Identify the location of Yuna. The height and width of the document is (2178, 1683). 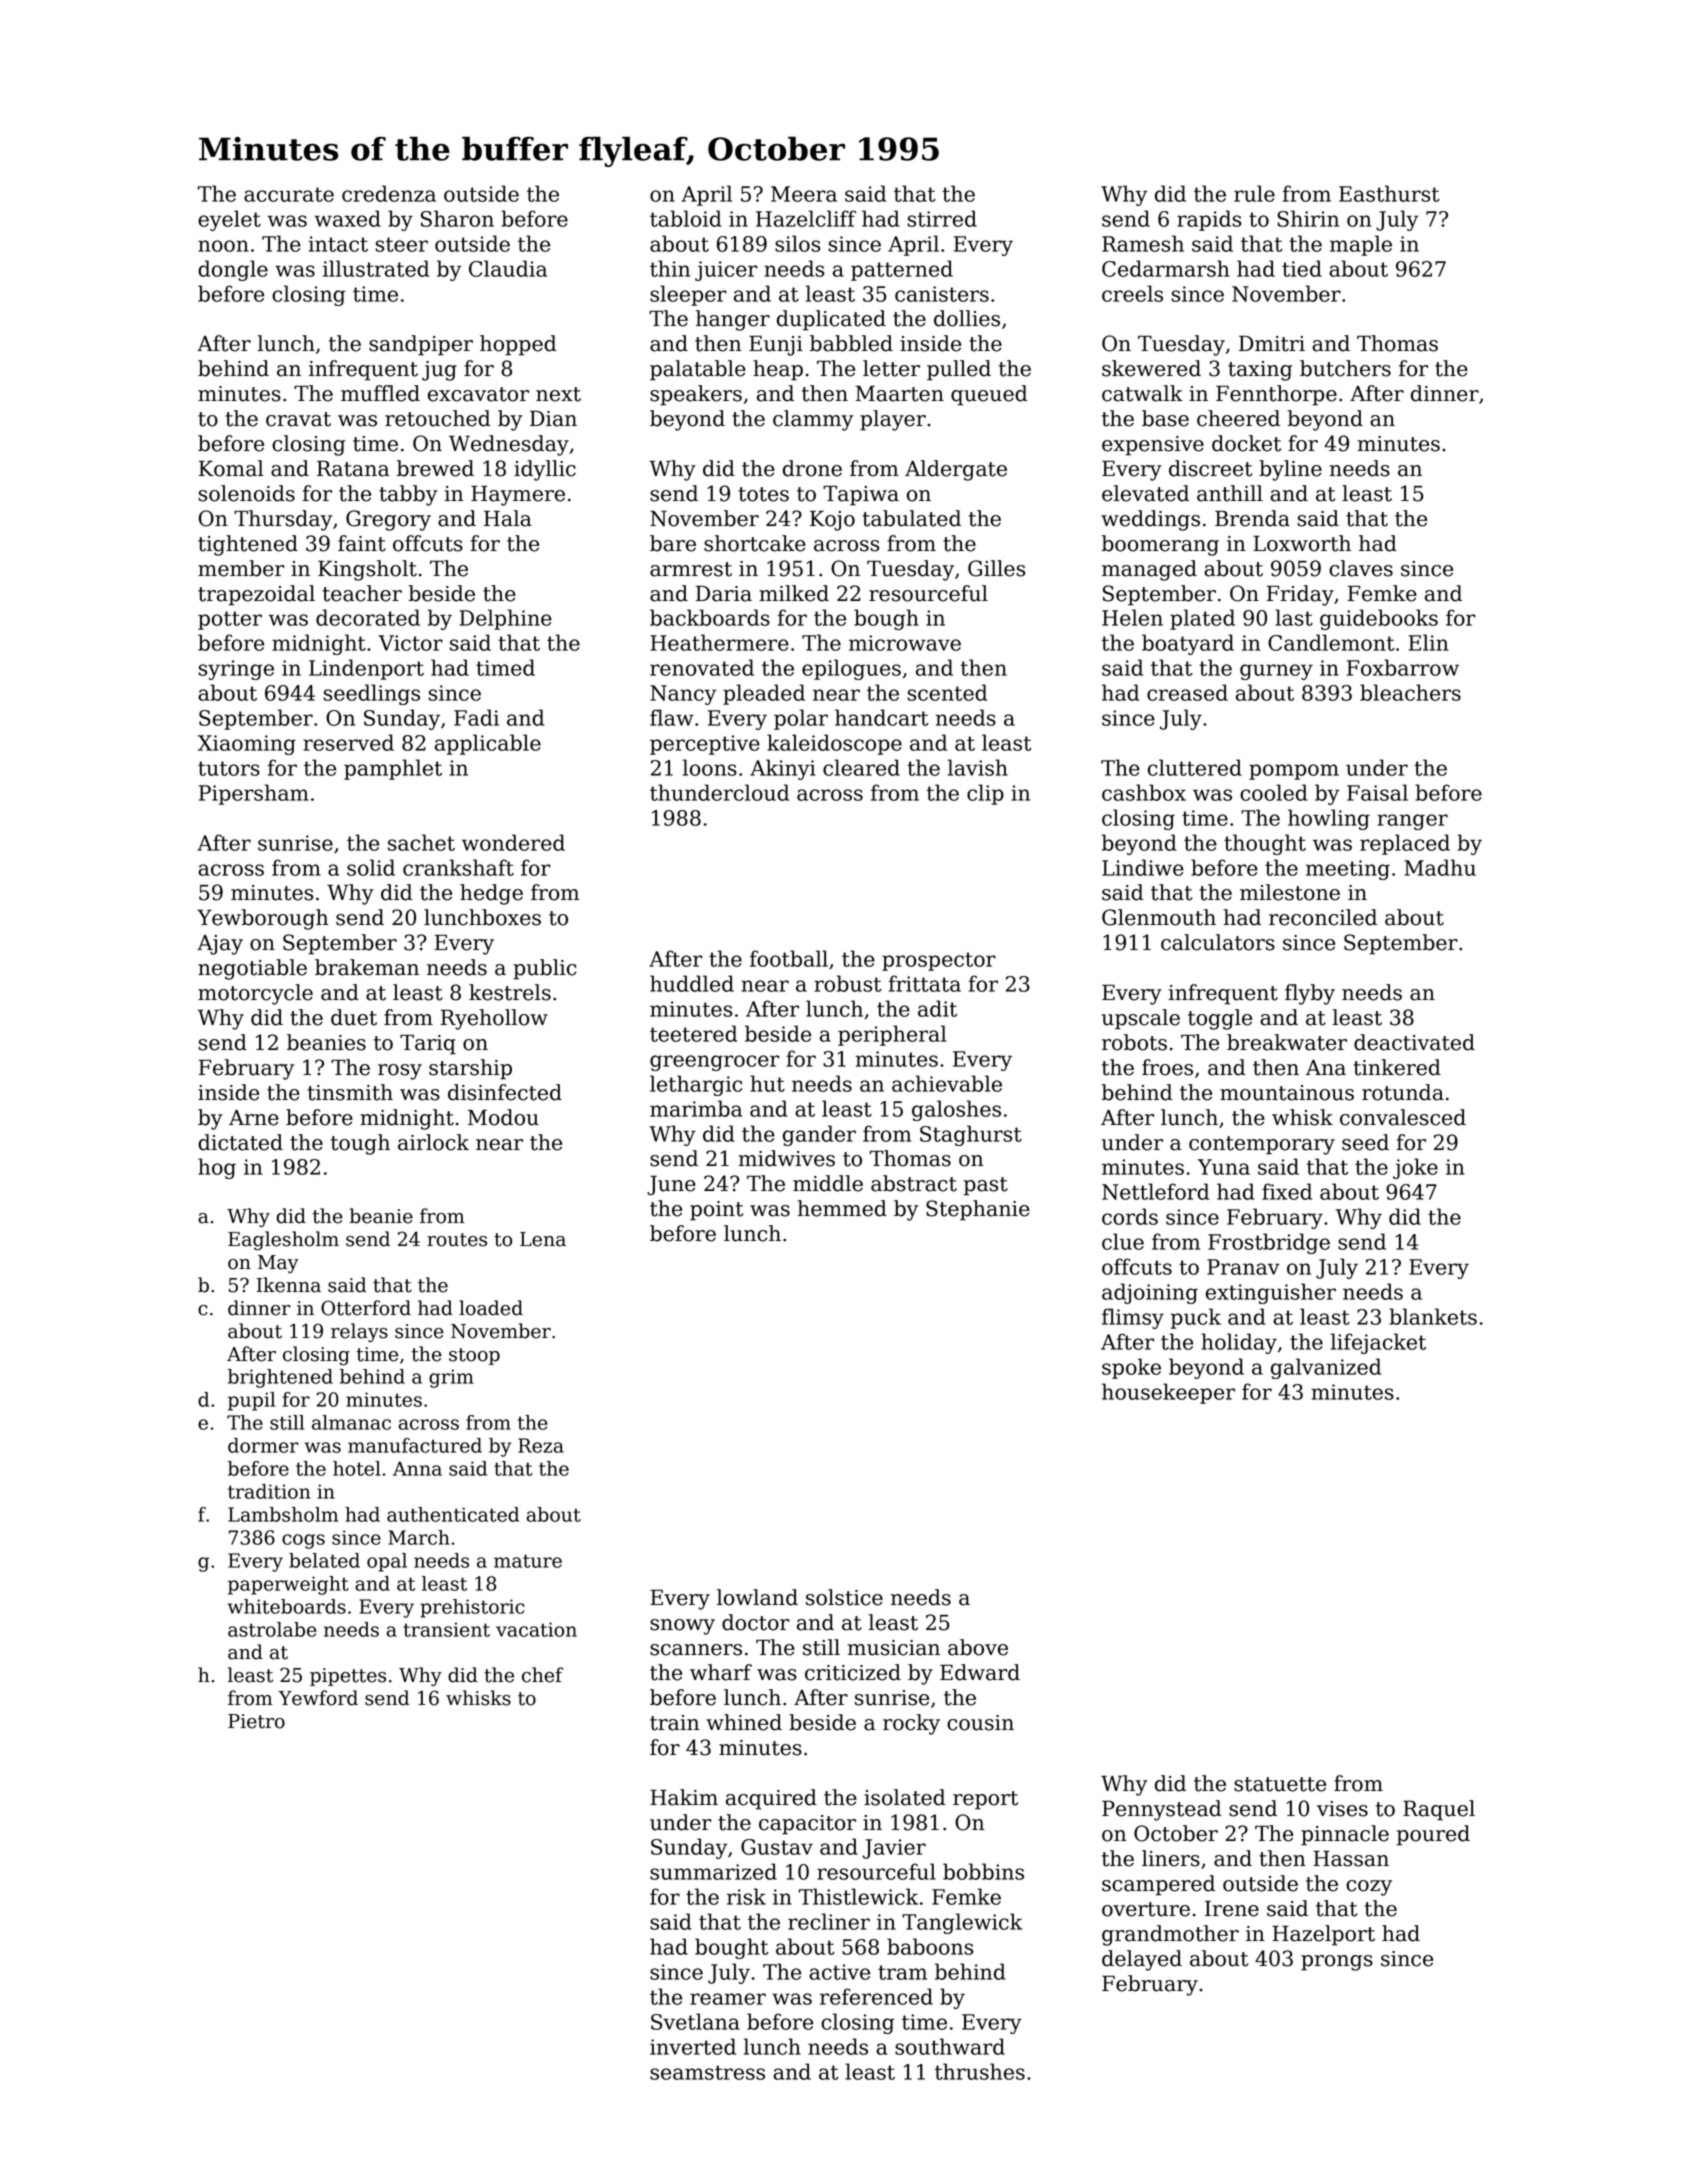
(1224, 1167).
